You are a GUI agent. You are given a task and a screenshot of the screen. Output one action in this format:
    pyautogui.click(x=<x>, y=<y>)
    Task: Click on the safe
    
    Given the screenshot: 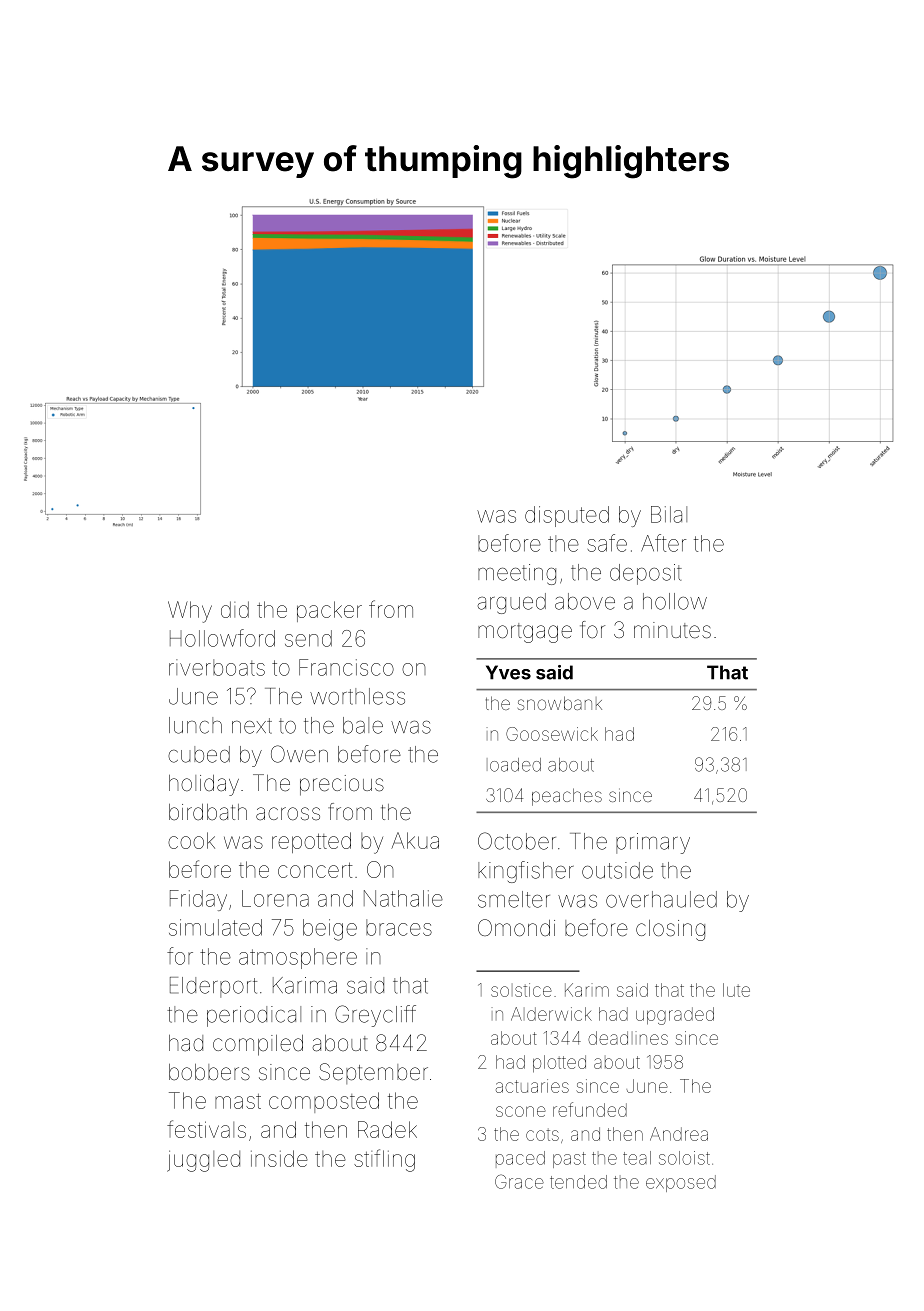 What is the action you would take?
    pyautogui.click(x=607, y=543)
